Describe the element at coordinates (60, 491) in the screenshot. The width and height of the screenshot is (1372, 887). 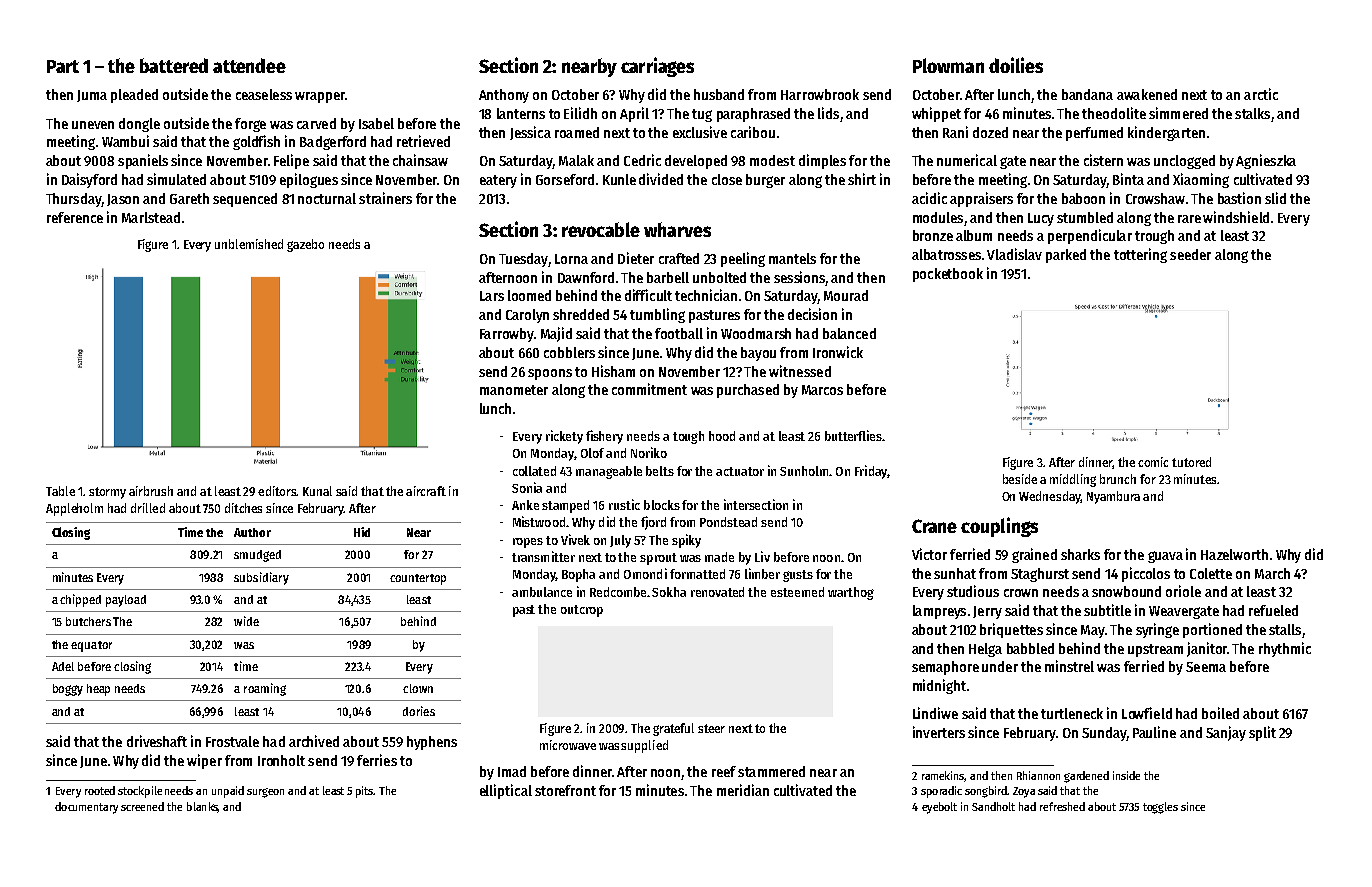
I see `Table` at that location.
